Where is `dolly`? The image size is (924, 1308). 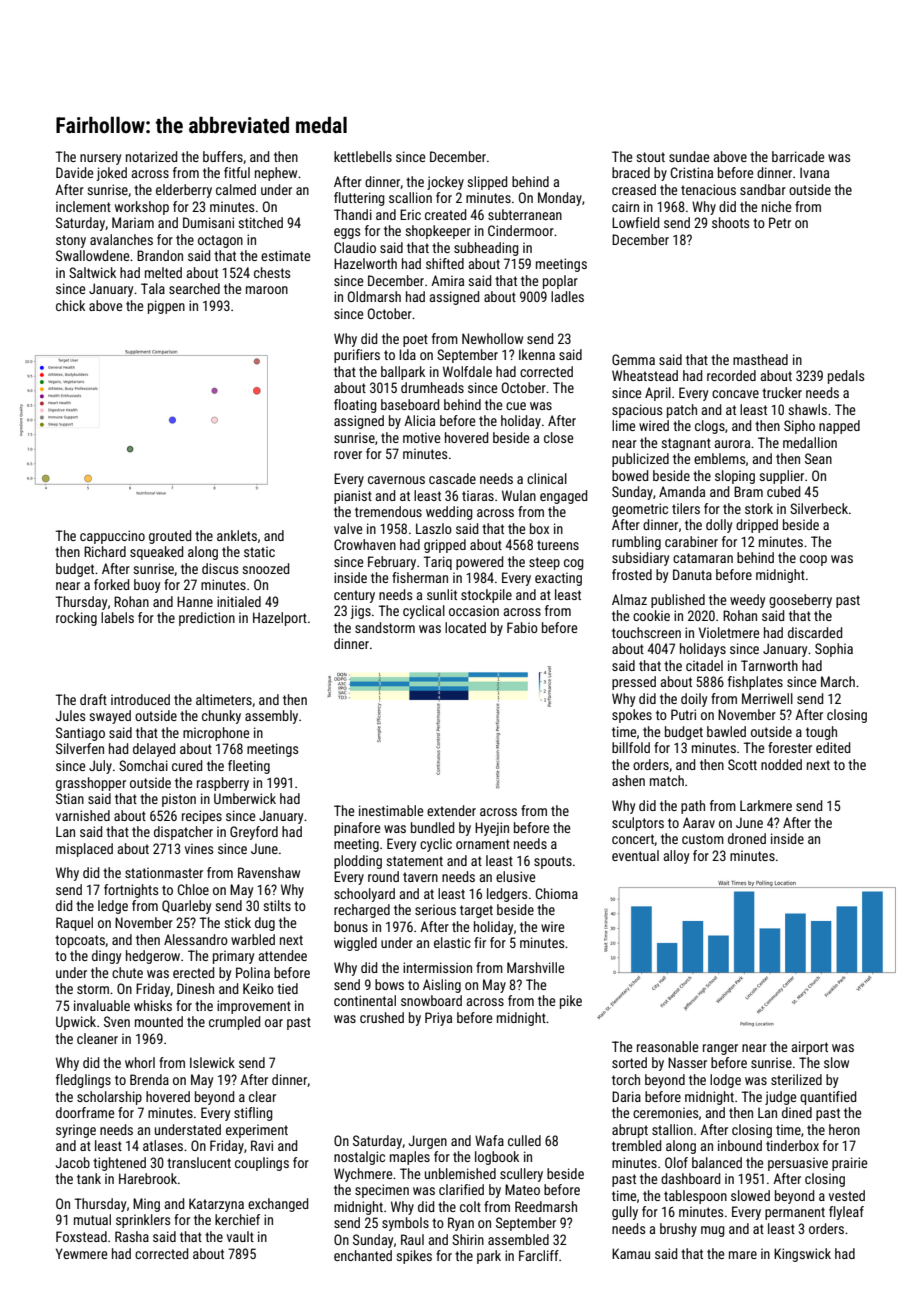 dolly is located at coordinates (719, 526).
